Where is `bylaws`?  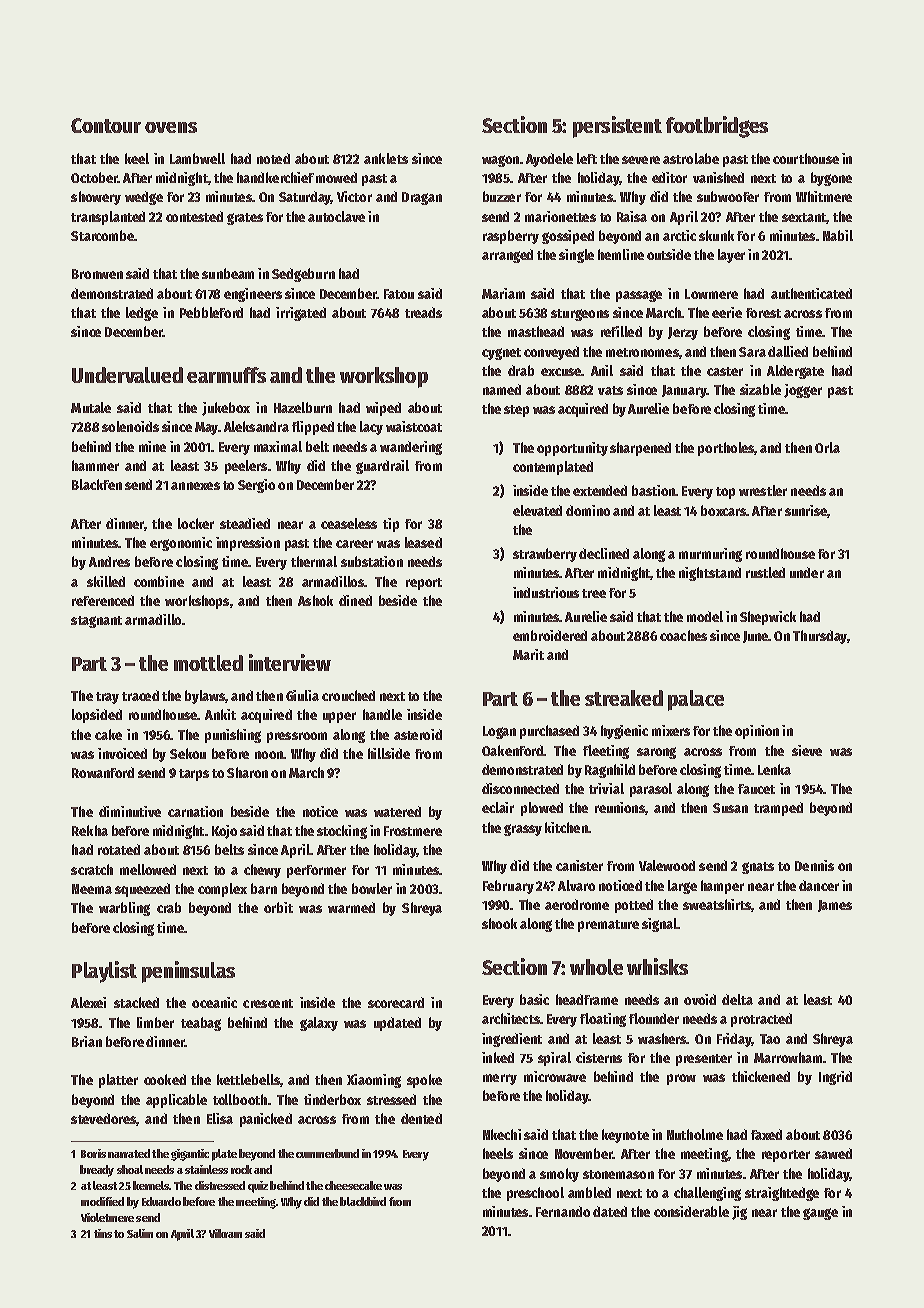
bylaws is located at coordinates (205, 697).
